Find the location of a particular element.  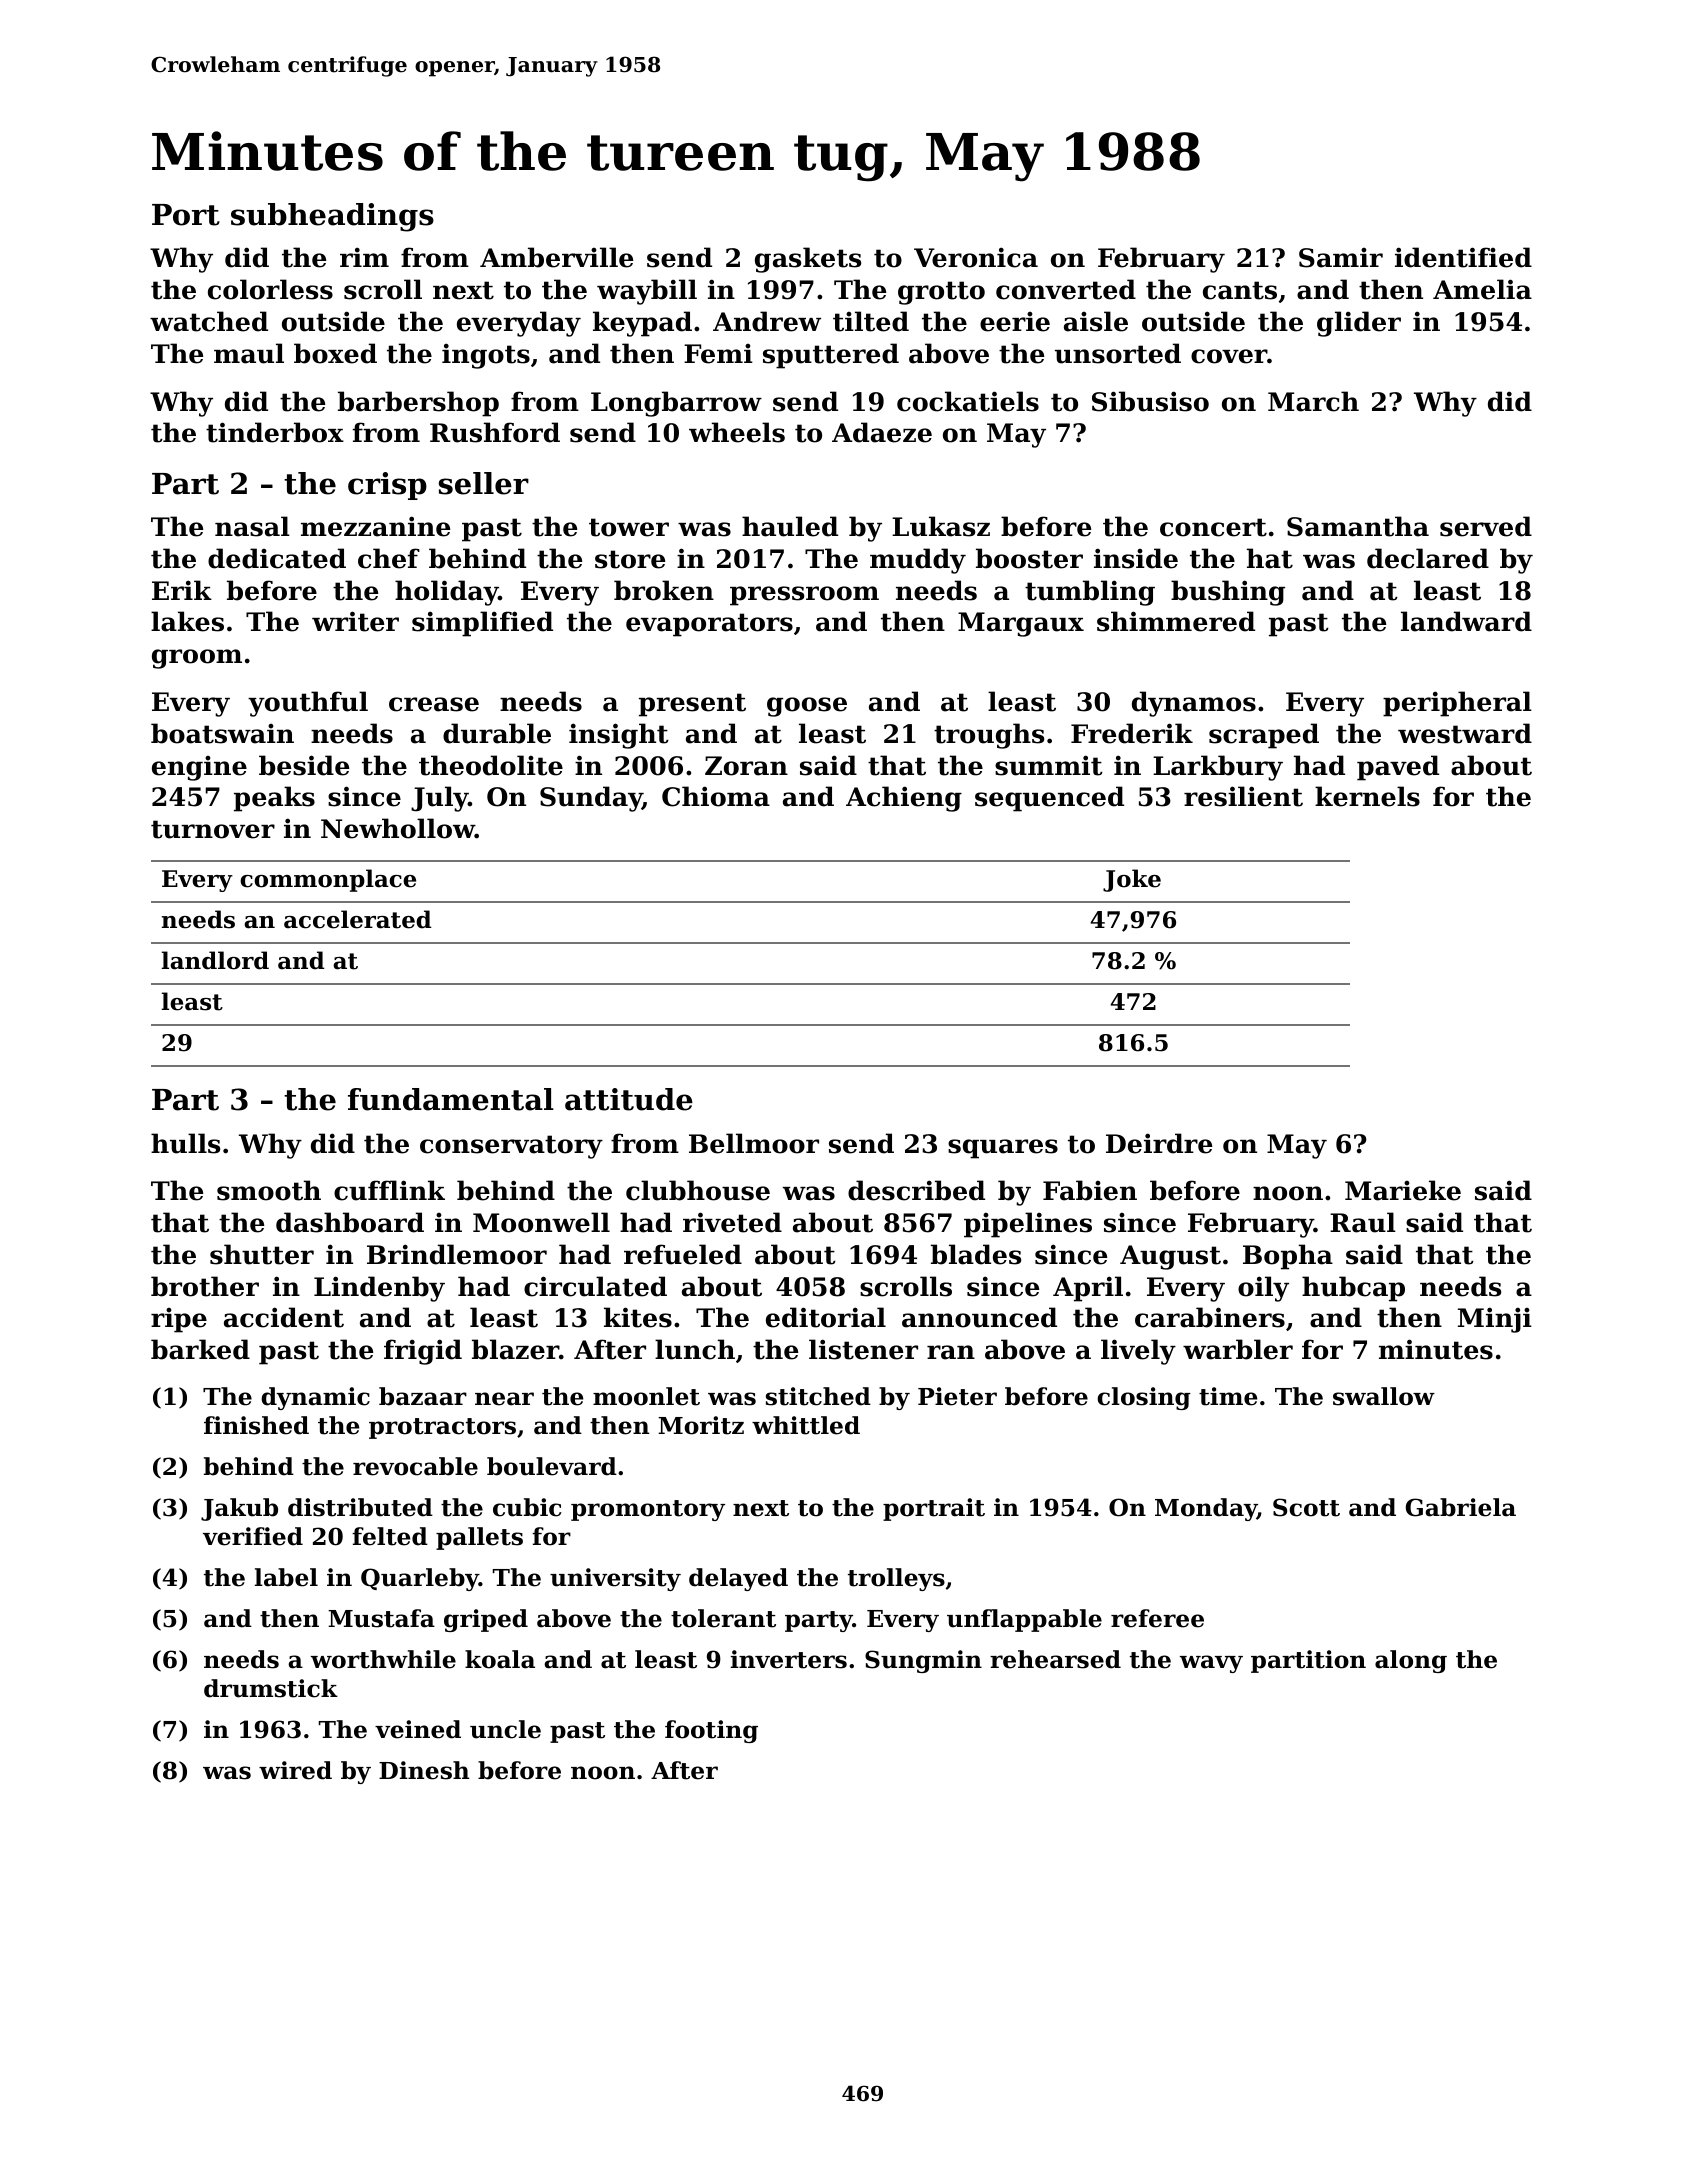

gaskets is located at coordinates (808, 260).
